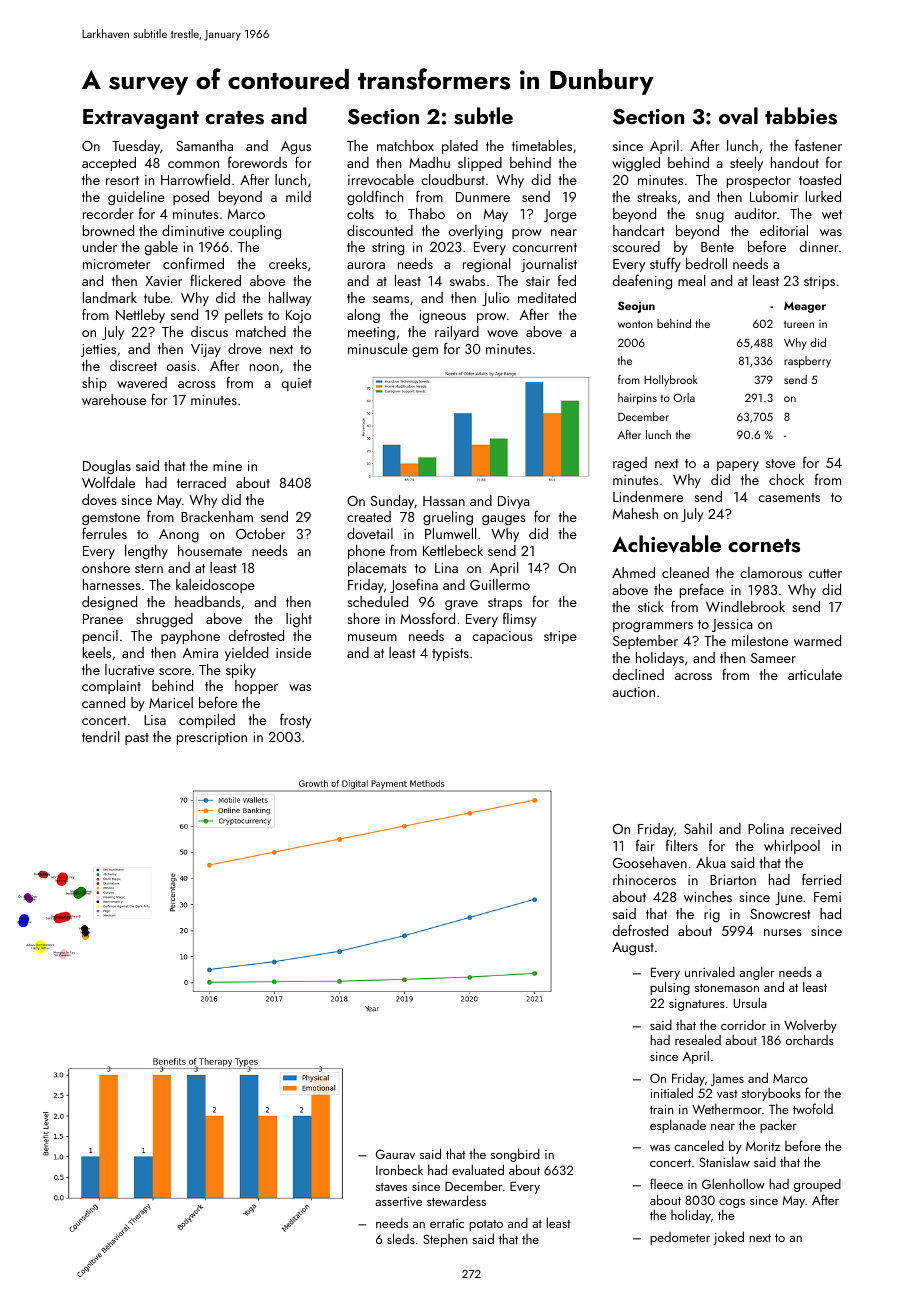 This document has height=1308, width=924. Describe the element at coordinates (502, 637) in the document. I see `capacious` at that location.
